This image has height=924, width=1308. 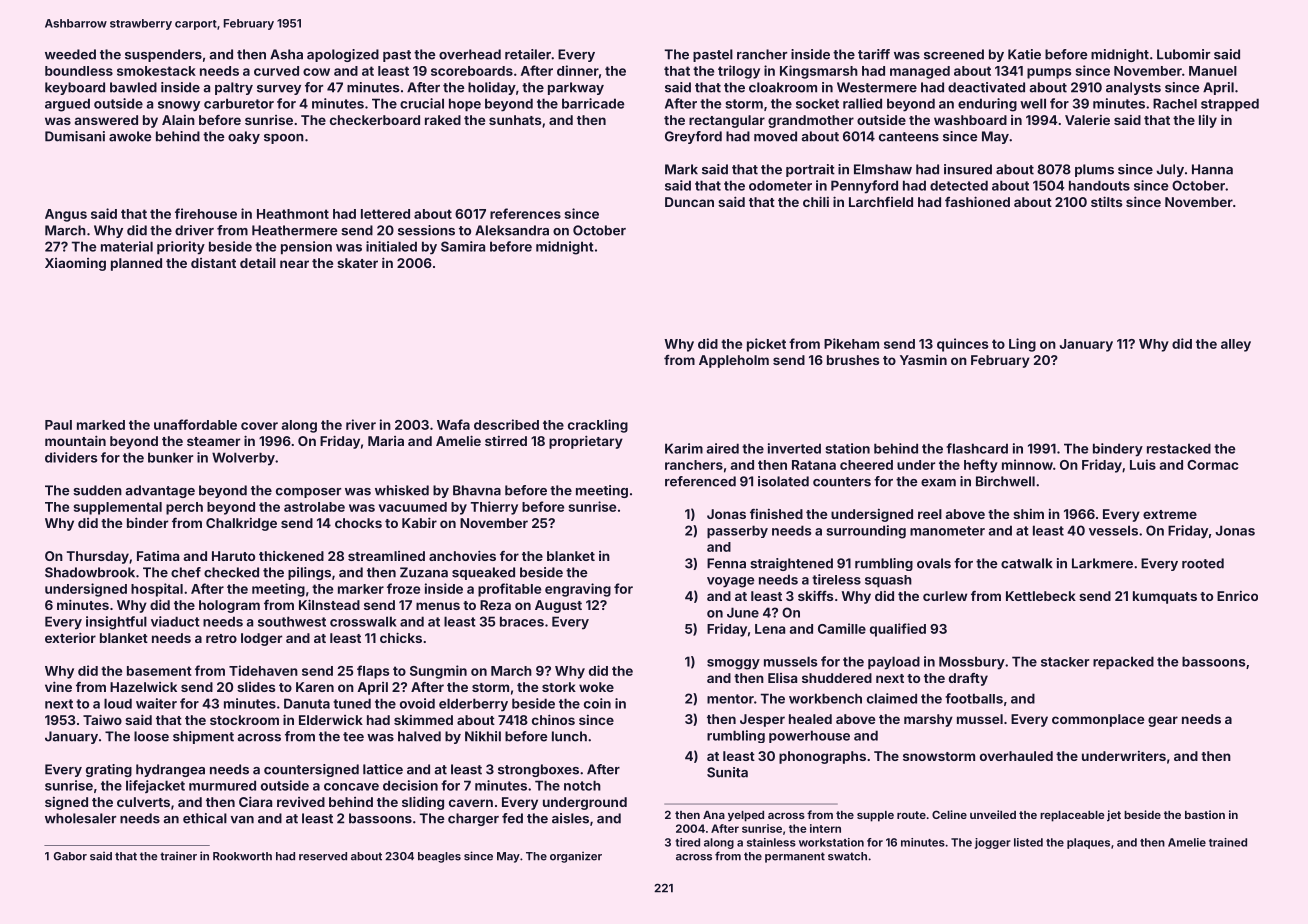 I want to click on Lubomir, so click(x=1183, y=54).
